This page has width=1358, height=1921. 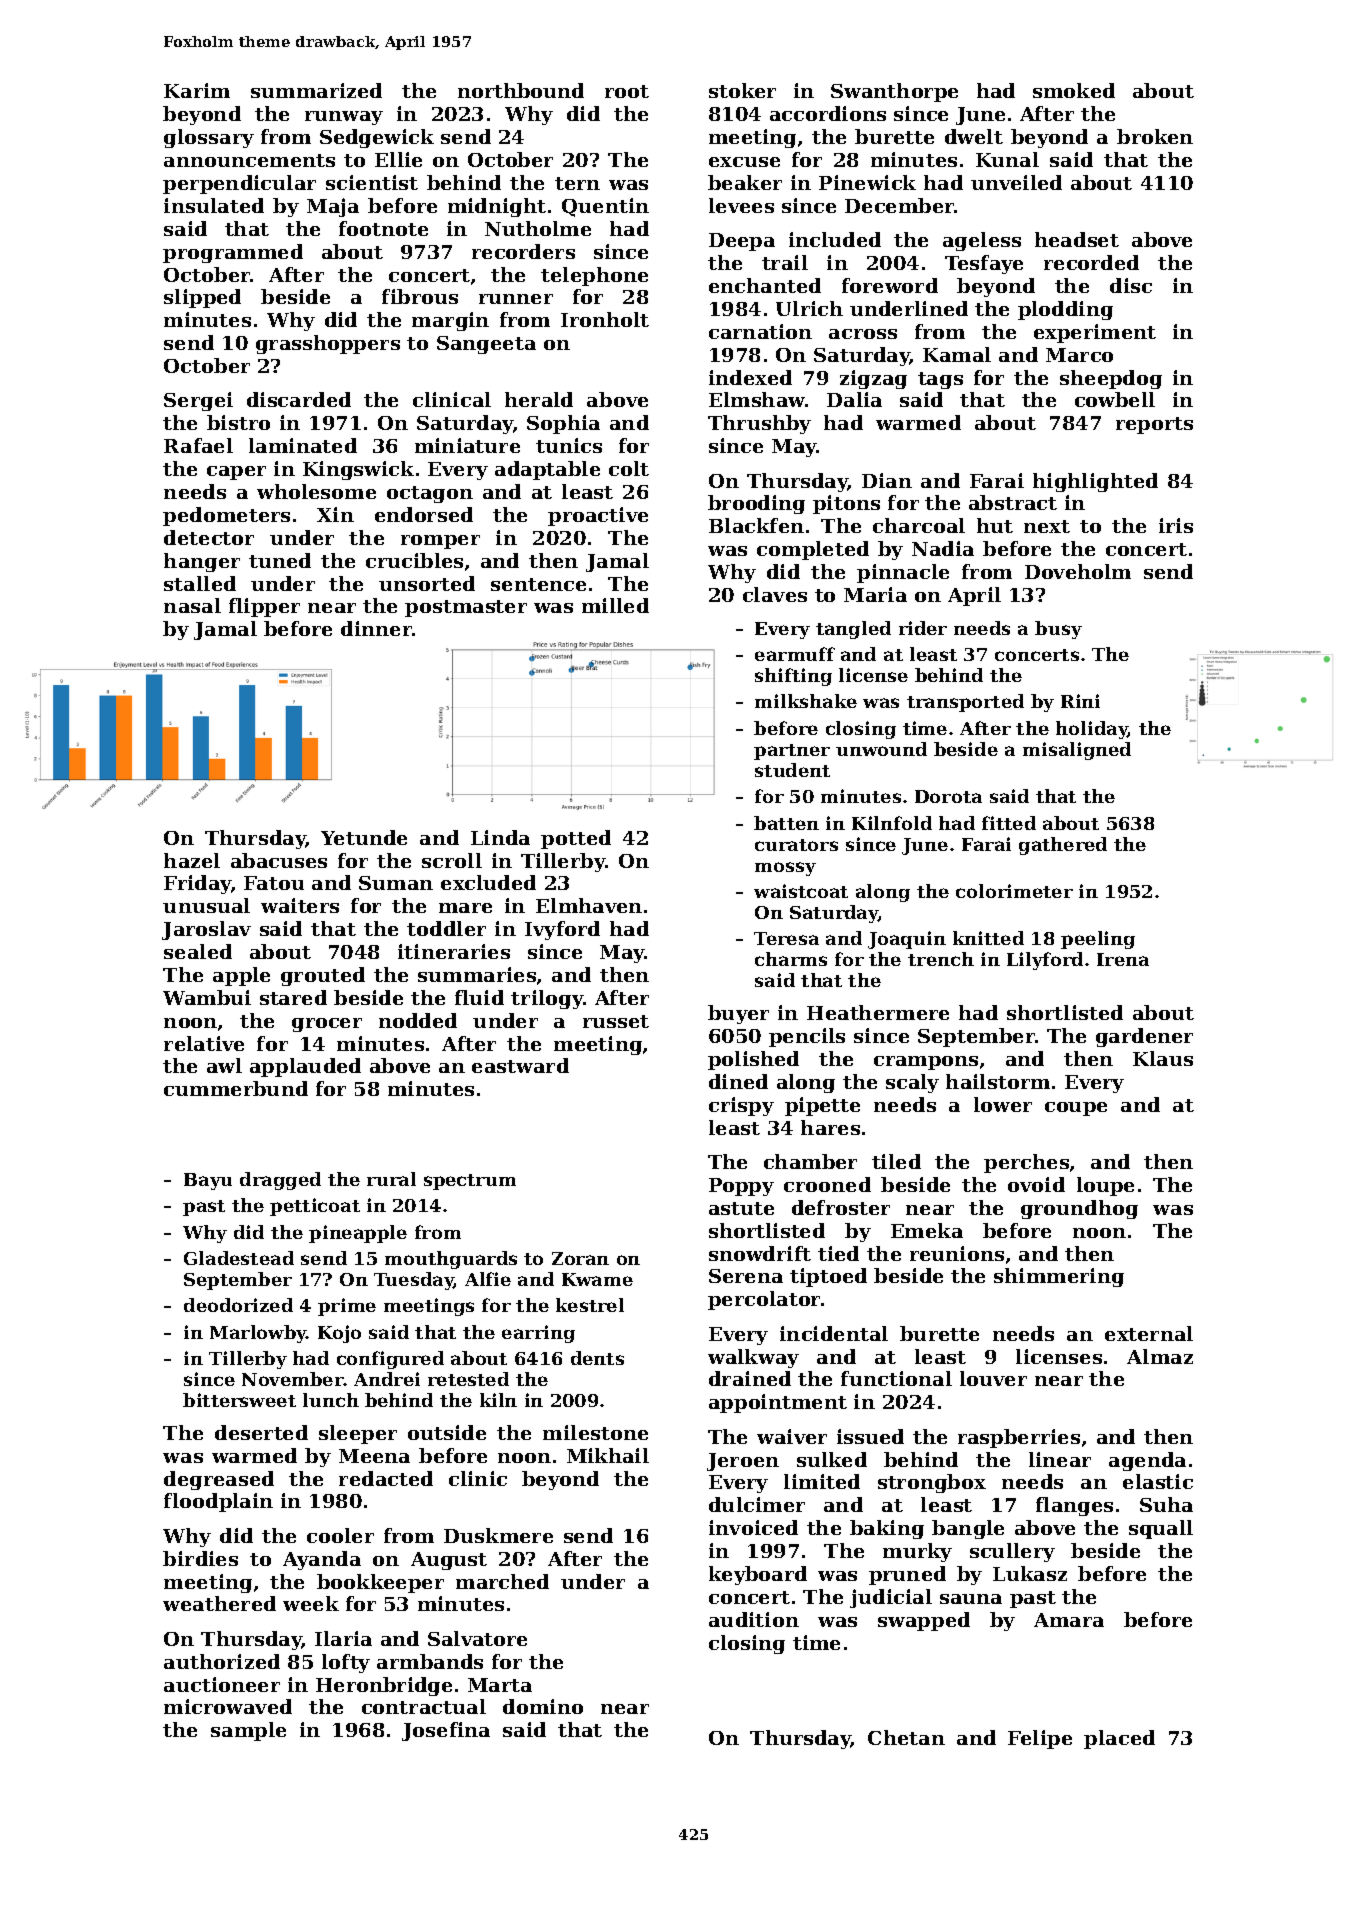 What do you see at coordinates (580, 1258) in the page?
I see `Zoran` at bounding box center [580, 1258].
